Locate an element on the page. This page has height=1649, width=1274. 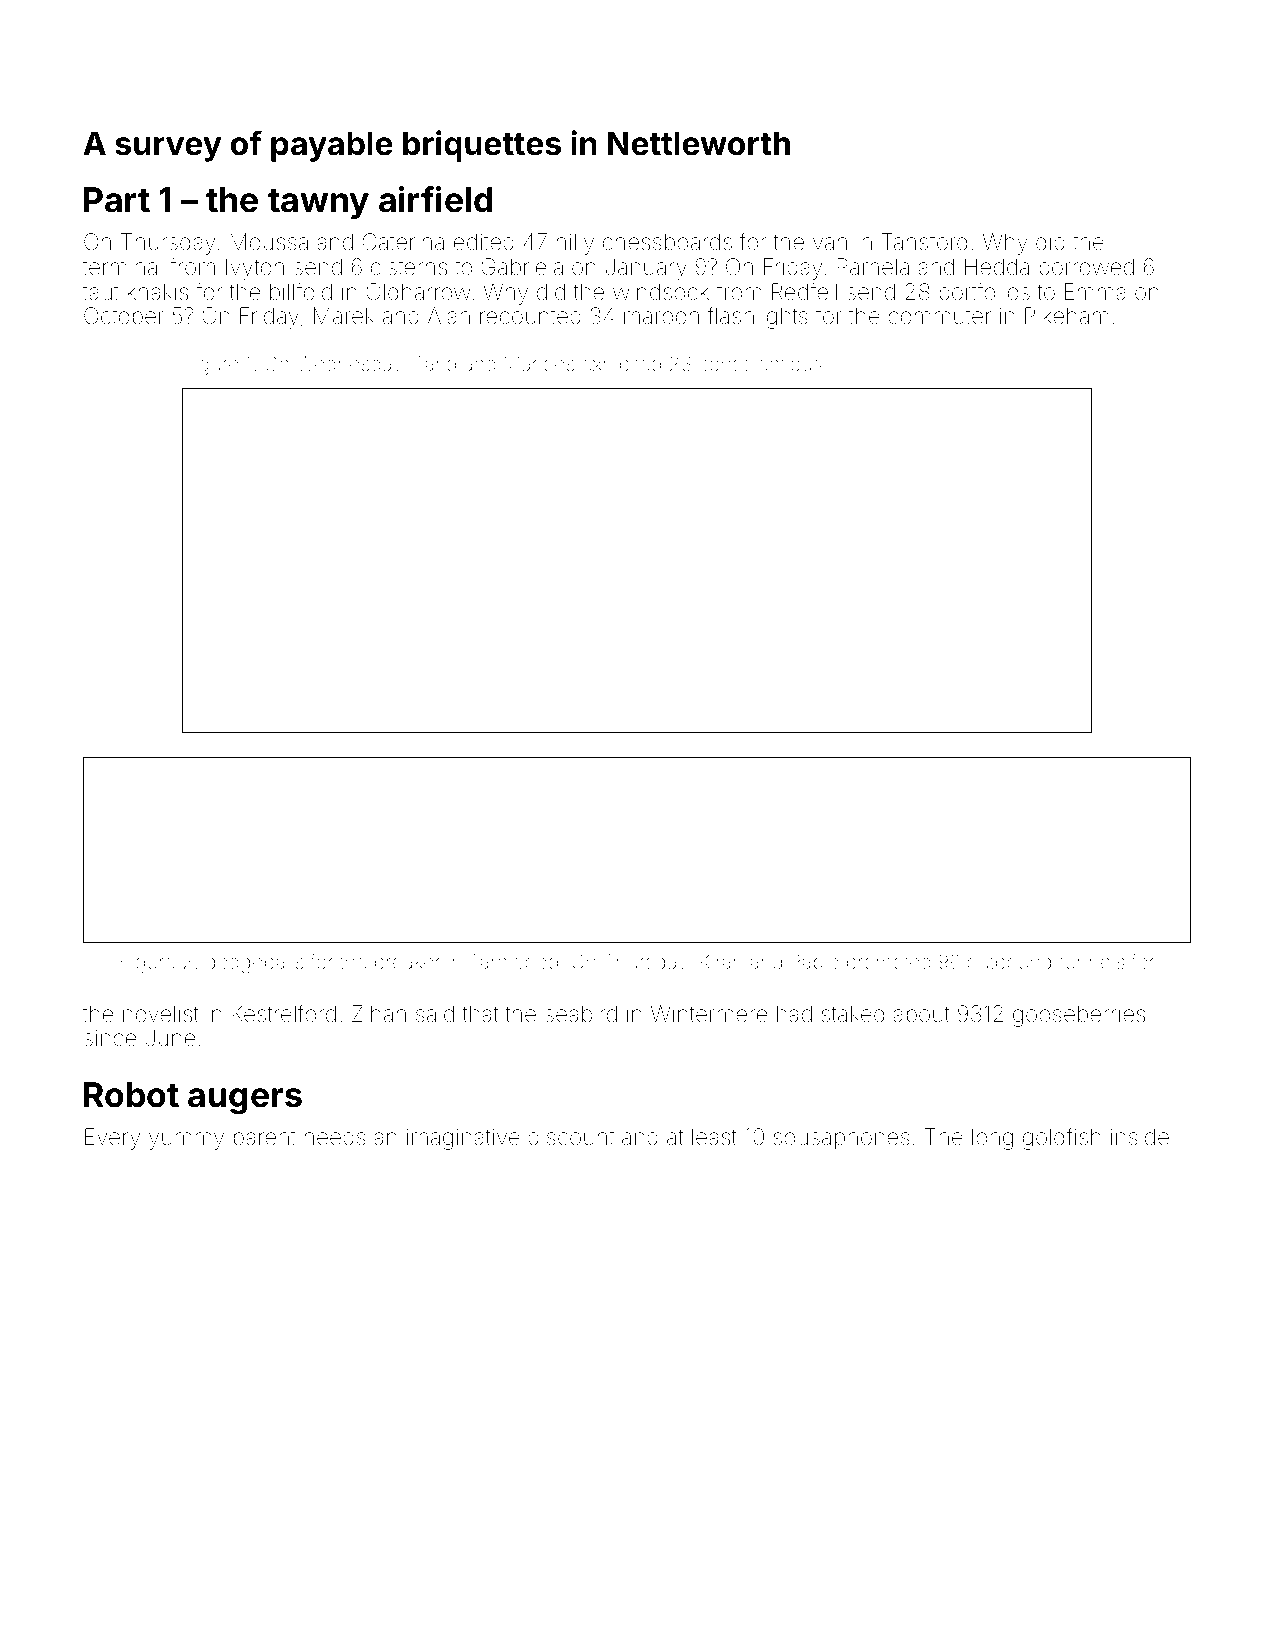
cisterns is located at coordinates (409, 267).
